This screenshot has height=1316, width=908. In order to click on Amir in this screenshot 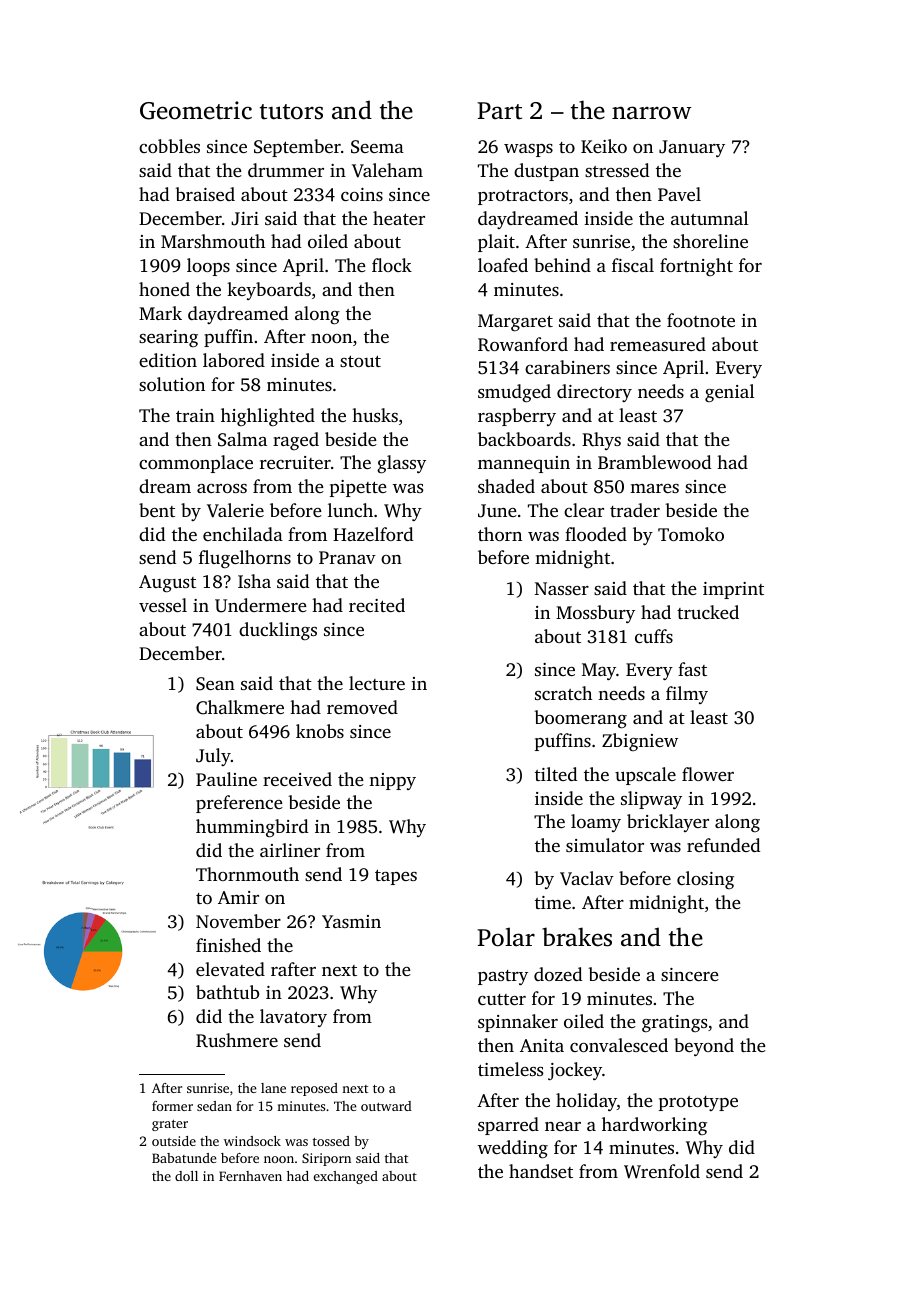, I will do `click(238, 897)`.
